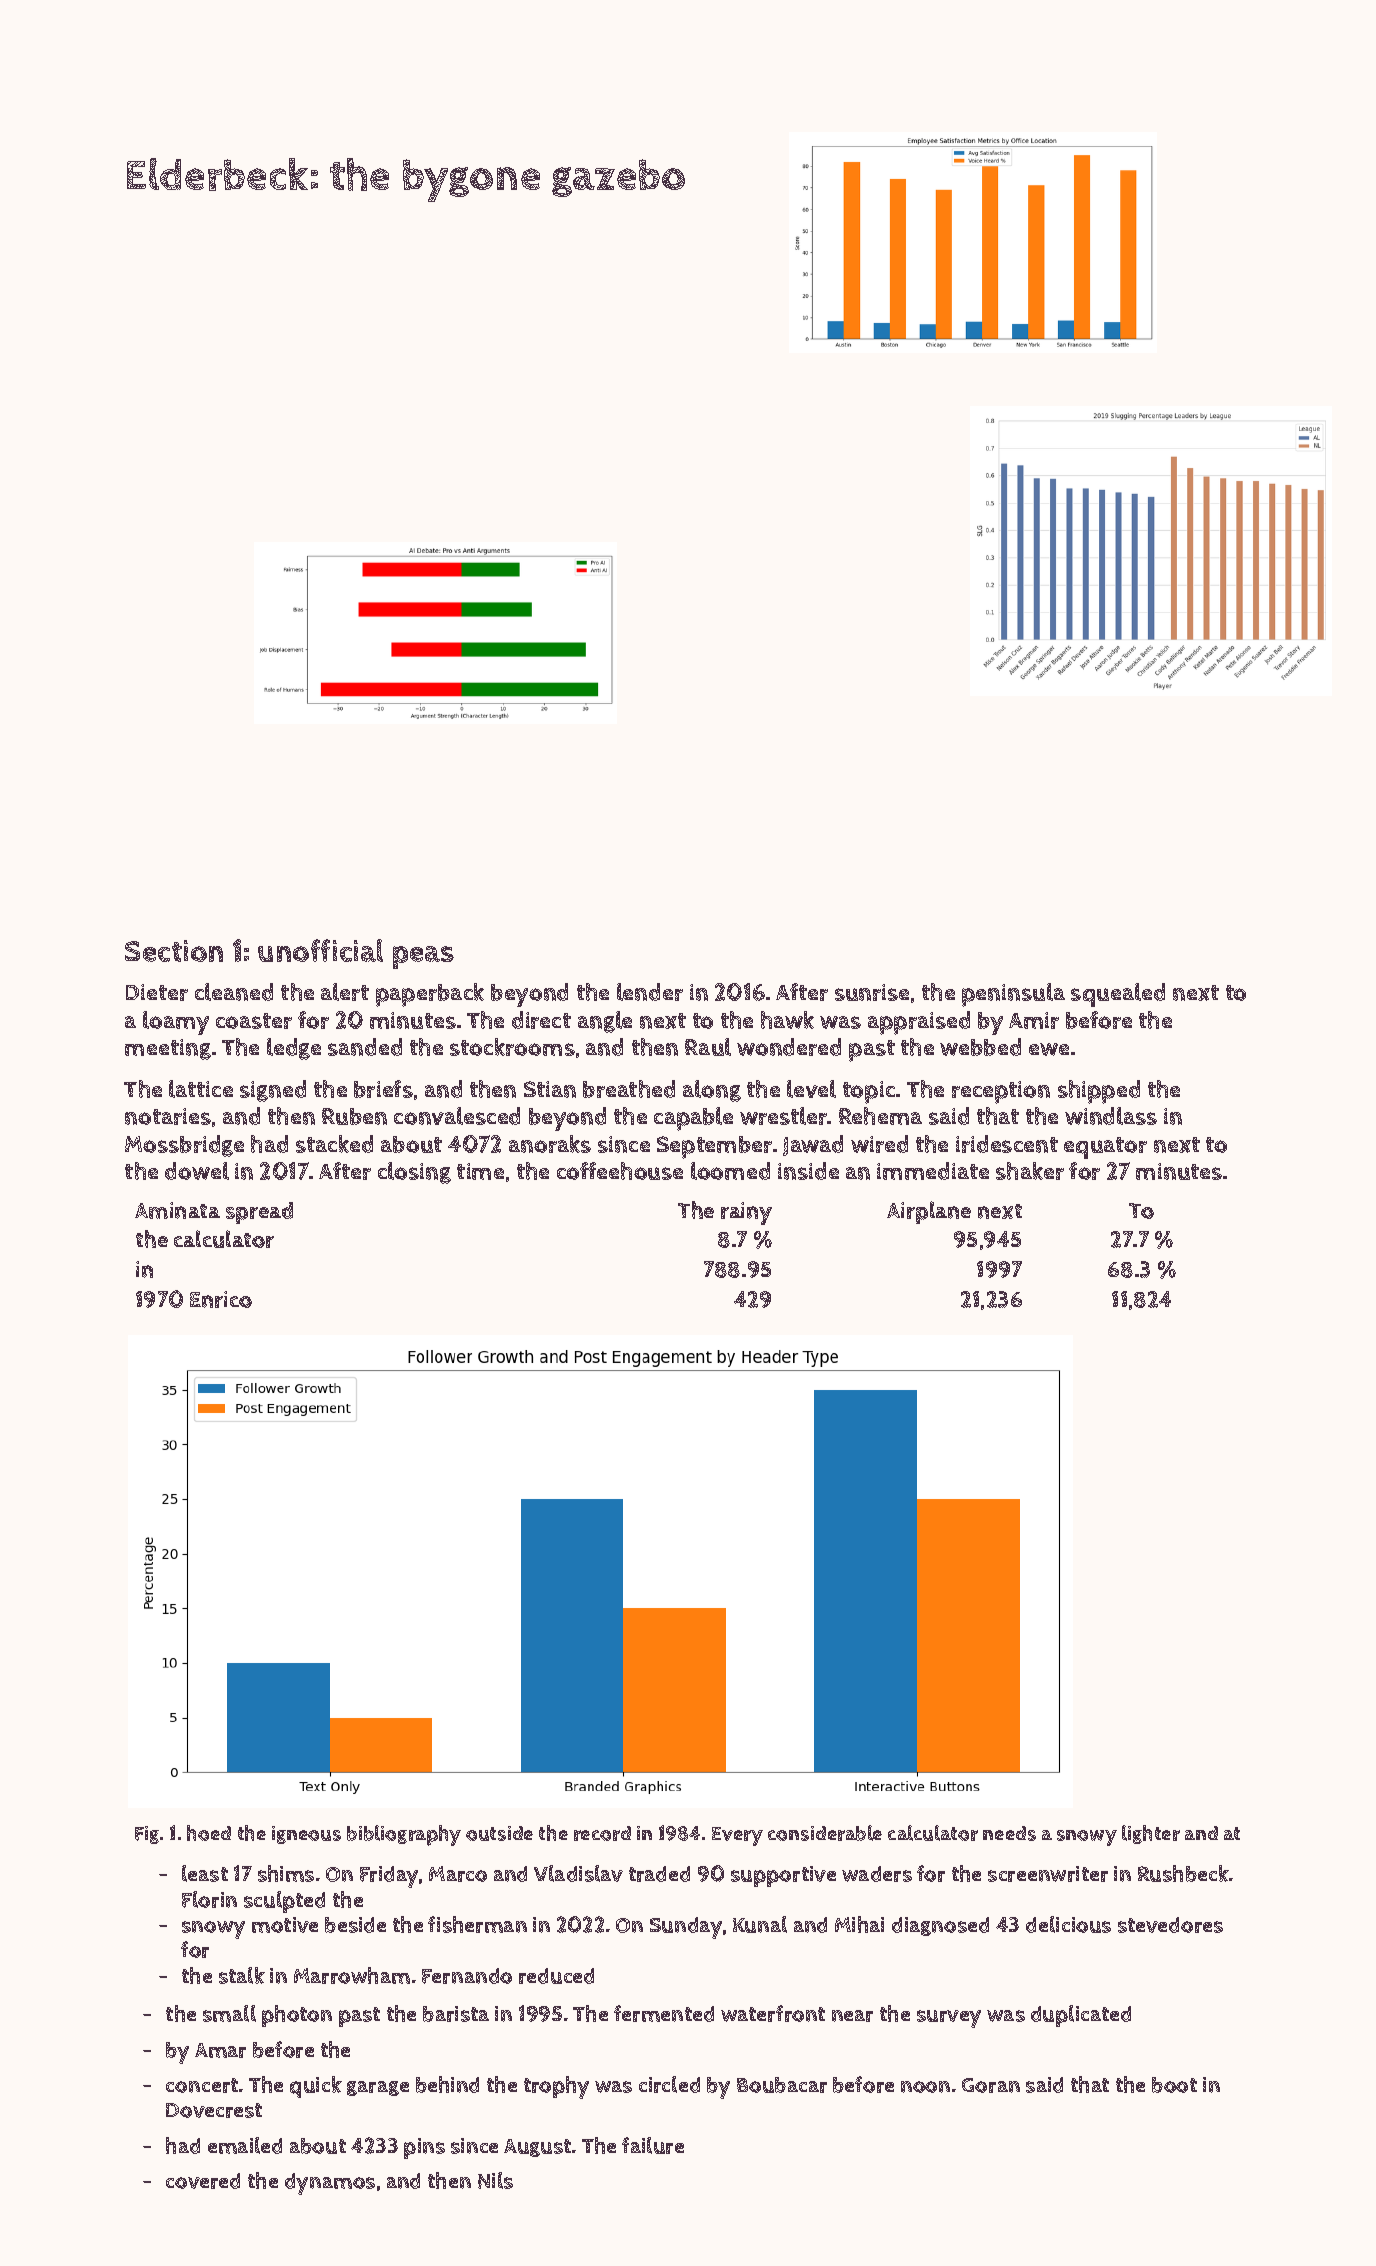 The height and width of the image is (2266, 1376). What do you see at coordinates (746, 1213) in the image?
I see `rainy` at bounding box center [746, 1213].
